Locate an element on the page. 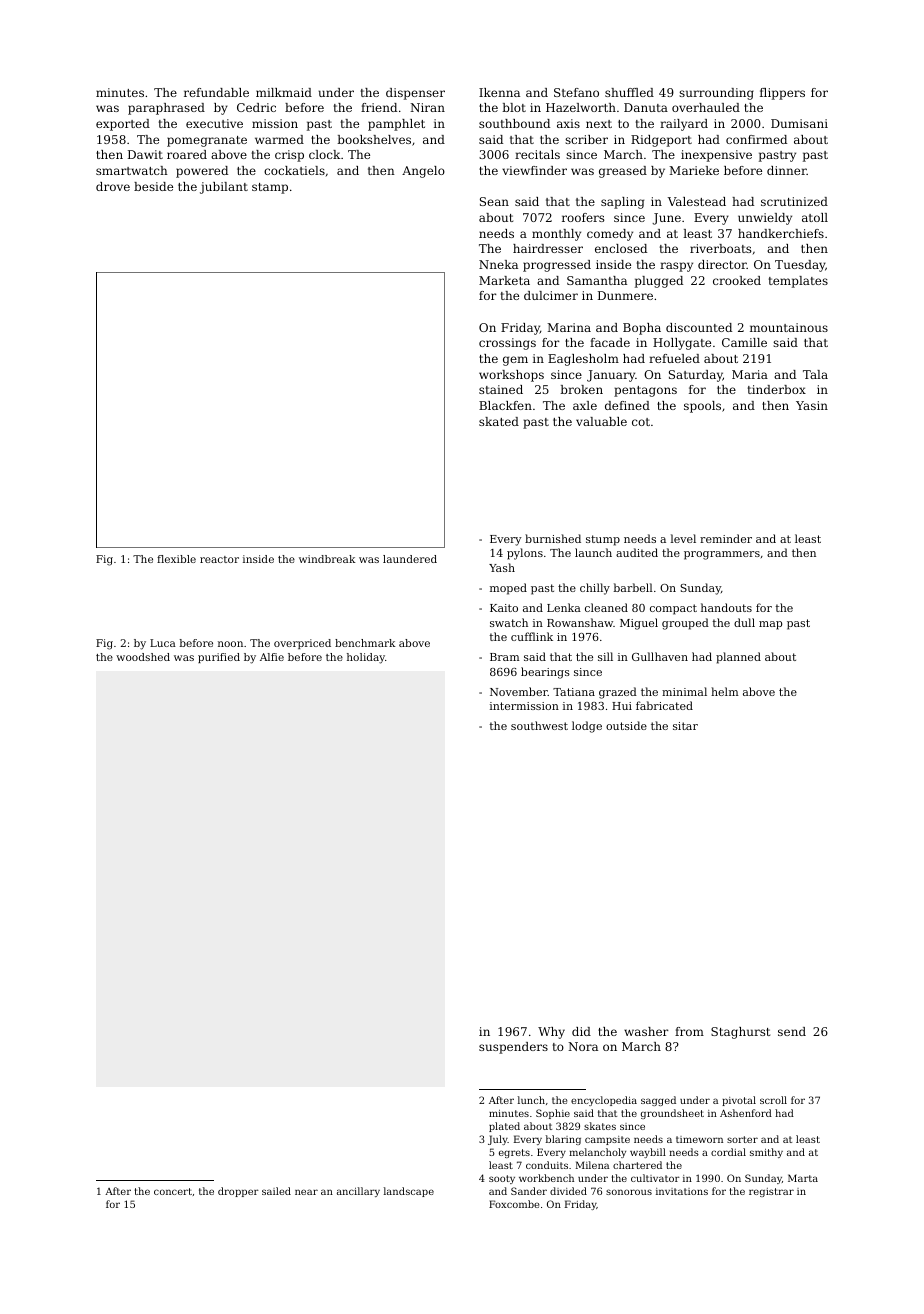 The width and height of the page is (924, 1314). grouped is located at coordinates (685, 624).
